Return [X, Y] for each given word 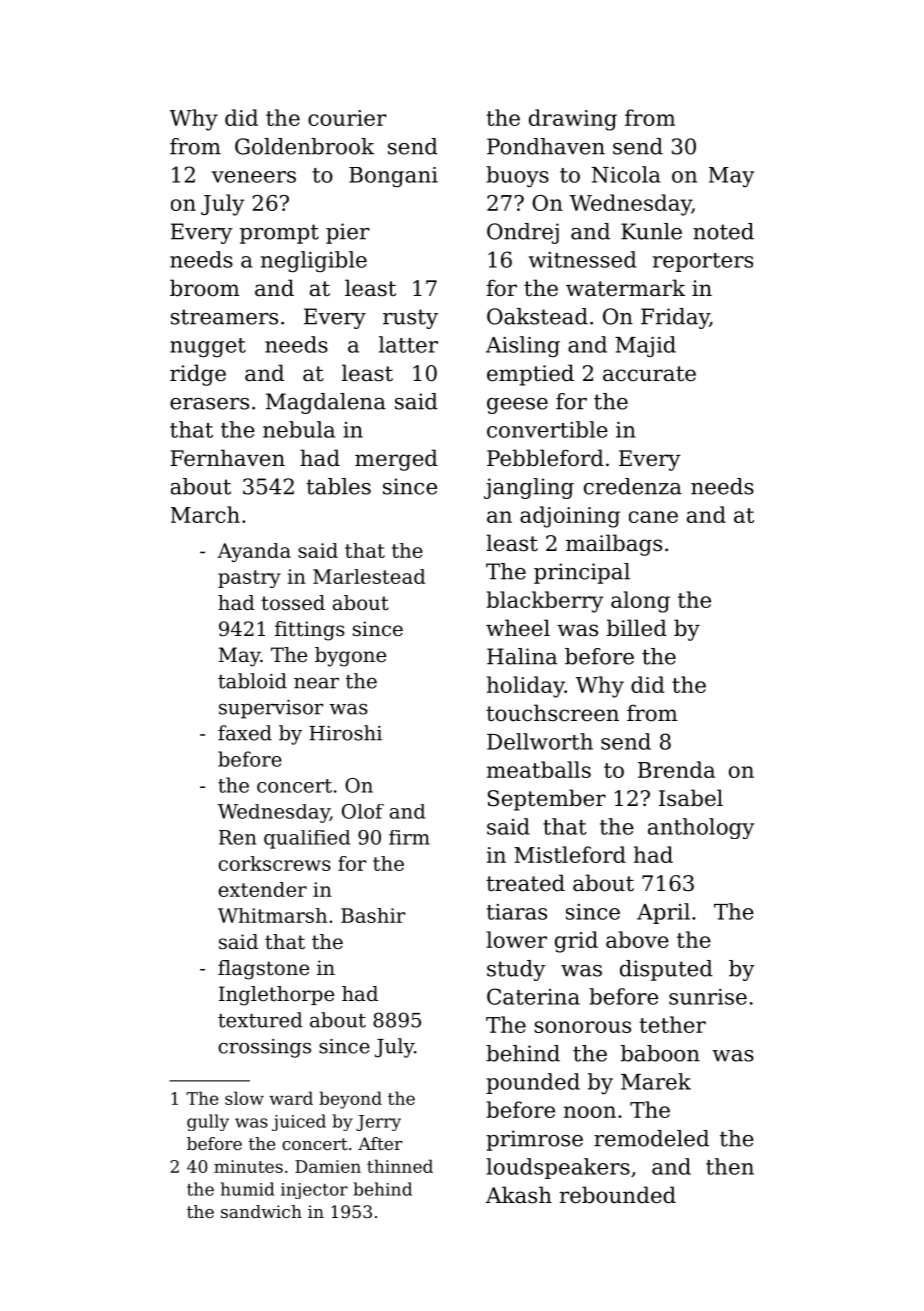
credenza [633, 486]
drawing [573, 120]
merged [396, 460]
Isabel [691, 798]
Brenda [676, 769]
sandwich [261, 1211]
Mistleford [570, 854]
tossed [293, 602]
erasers [209, 404]
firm [409, 837]
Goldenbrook [304, 146]
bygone [350, 657]
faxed [245, 733]
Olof [363, 811]
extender [263, 889]
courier [347, 118]
